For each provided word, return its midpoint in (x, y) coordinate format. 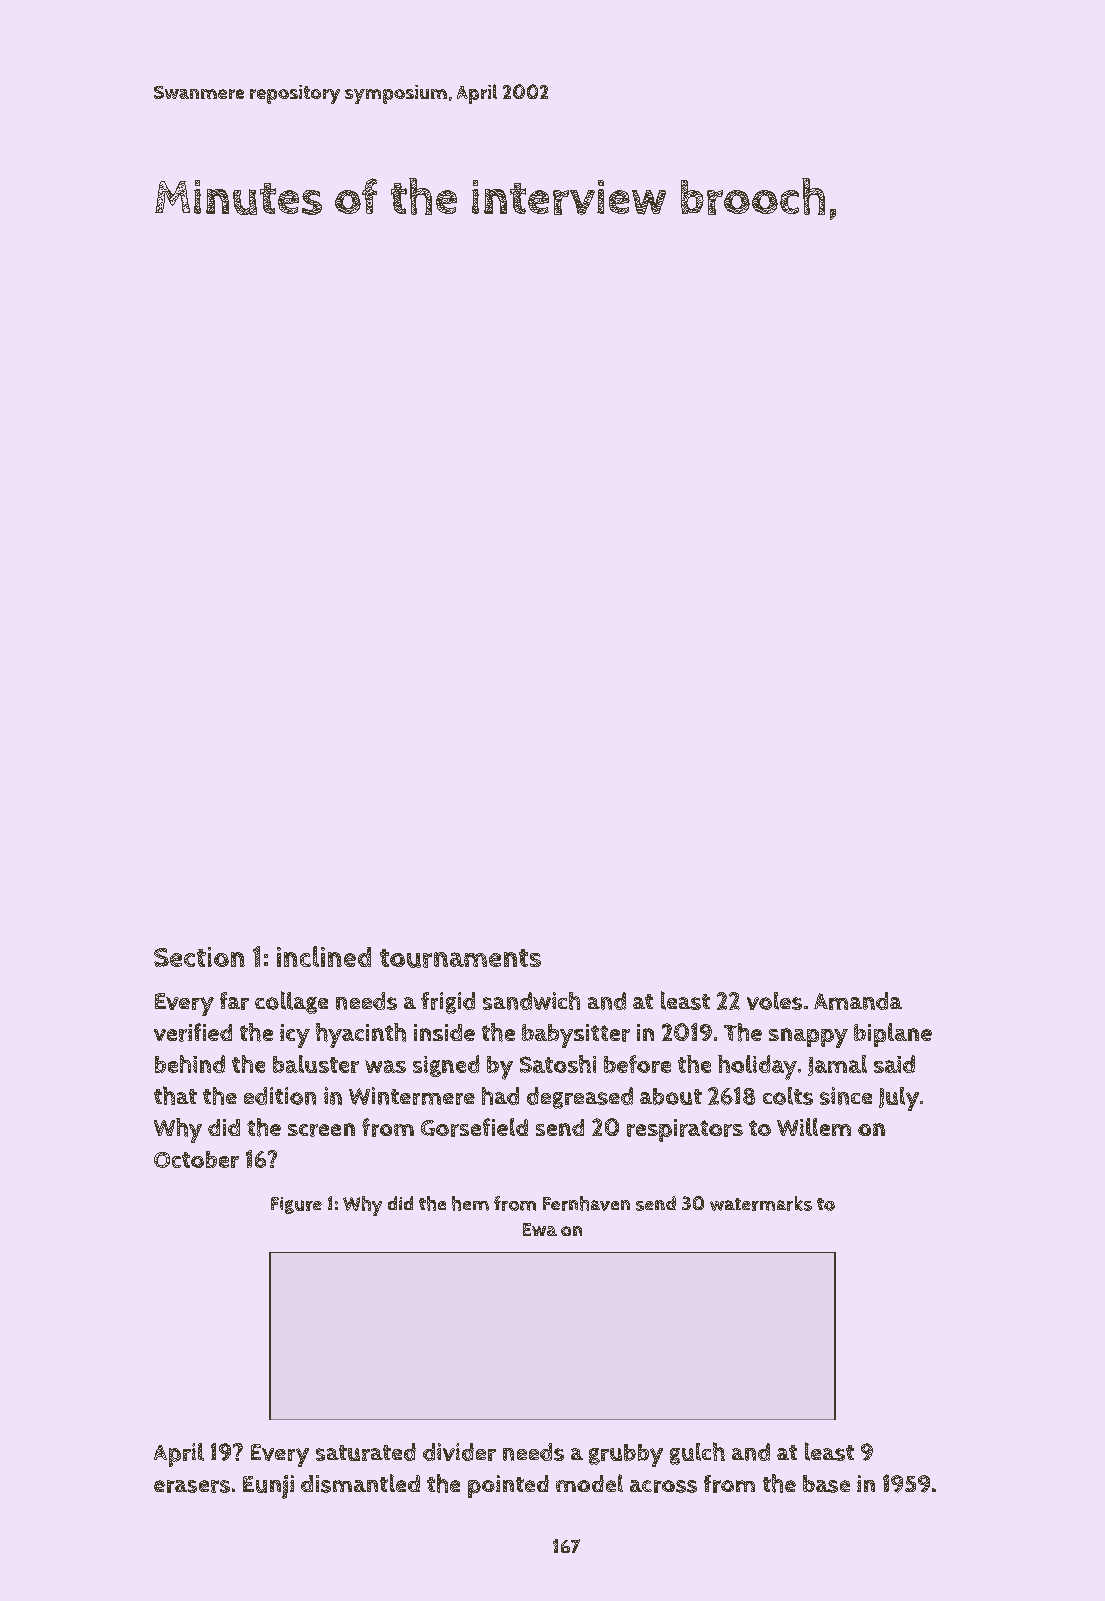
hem (470, 1203)
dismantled (360, 1483)
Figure (296, 1205)
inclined (324, 956)
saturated (366, 1452)
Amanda (858, 1001)
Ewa (540, 1229)
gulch (697, 1453)
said (894, 1064)
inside (444, 1032)
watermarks (761, 1203)
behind (190, 1064)
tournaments (460, 958)
